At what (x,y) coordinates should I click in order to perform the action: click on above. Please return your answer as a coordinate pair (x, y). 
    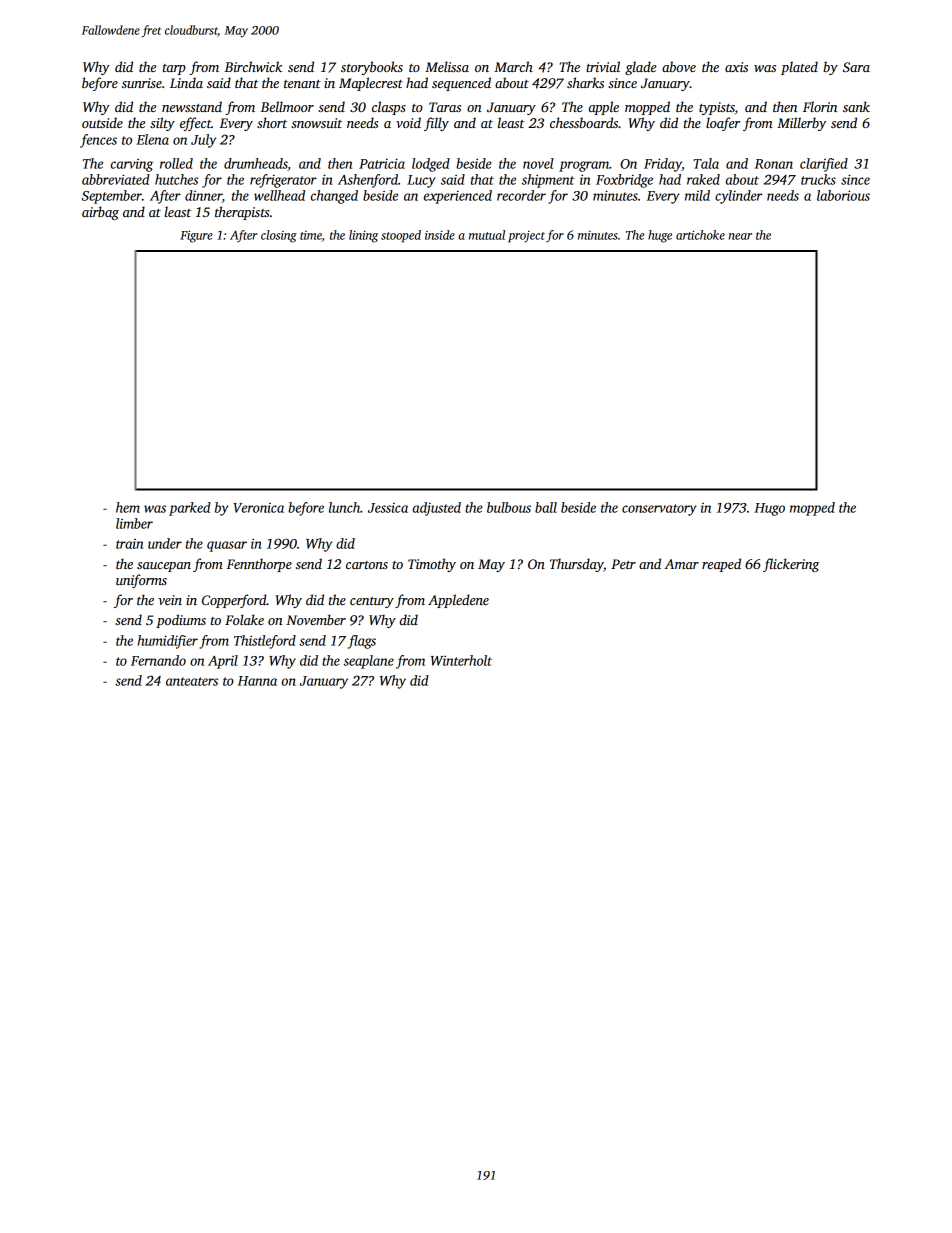
    Looking at the image, I should click on (679, 66).
